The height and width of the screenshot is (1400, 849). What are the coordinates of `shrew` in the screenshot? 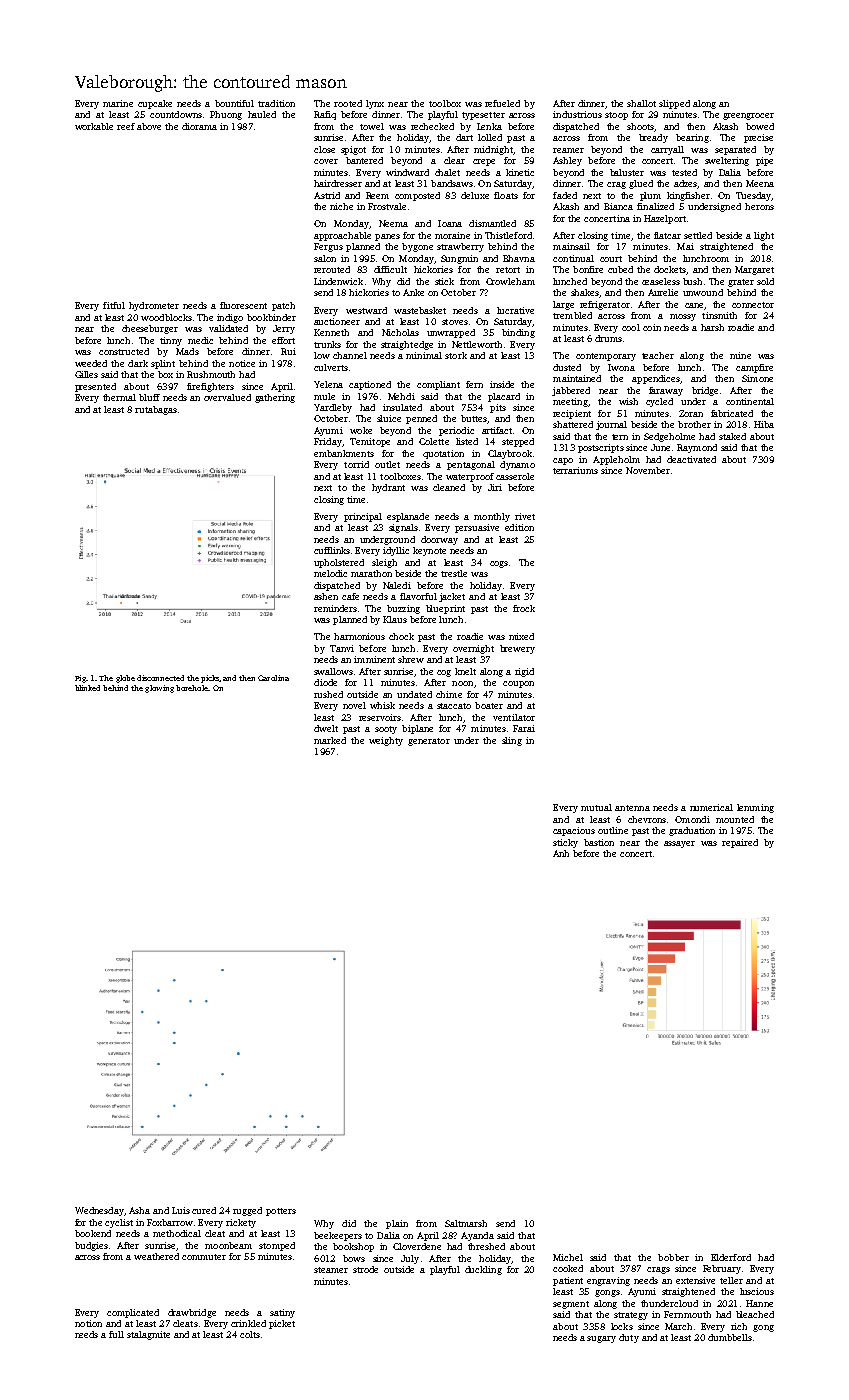 It's located at (411, 659).
